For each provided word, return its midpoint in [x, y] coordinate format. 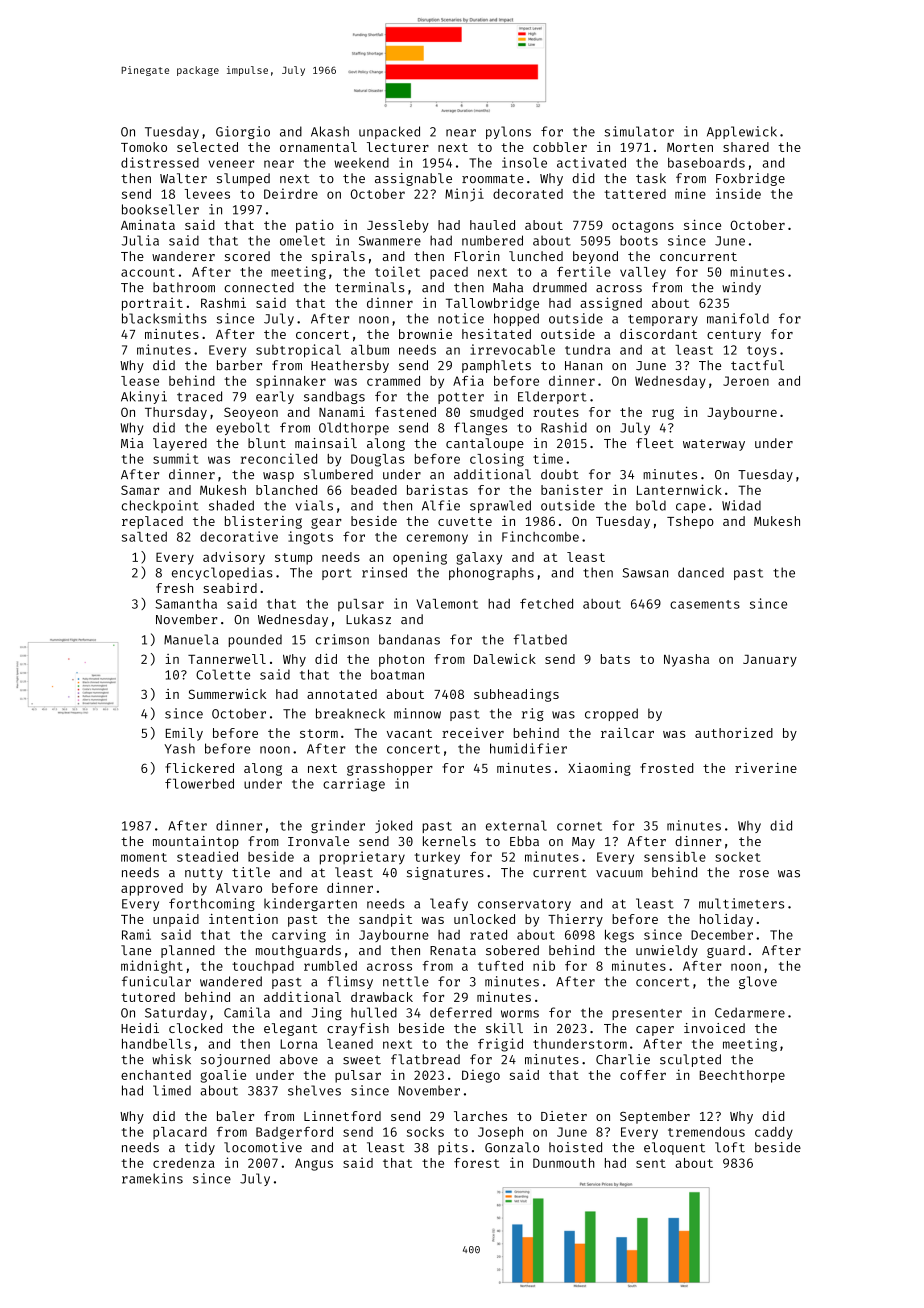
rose [754, 874]
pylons [508, 132]
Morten [690, 147]
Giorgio [243, 132]
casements [705, 604]
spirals [338, 257]
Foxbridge [750, 179]
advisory [234, 558]
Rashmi [223, 302]
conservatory [524, 905]
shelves [314, 1090]
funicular [156, 981]
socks [425, 1132]
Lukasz [368, 619]
